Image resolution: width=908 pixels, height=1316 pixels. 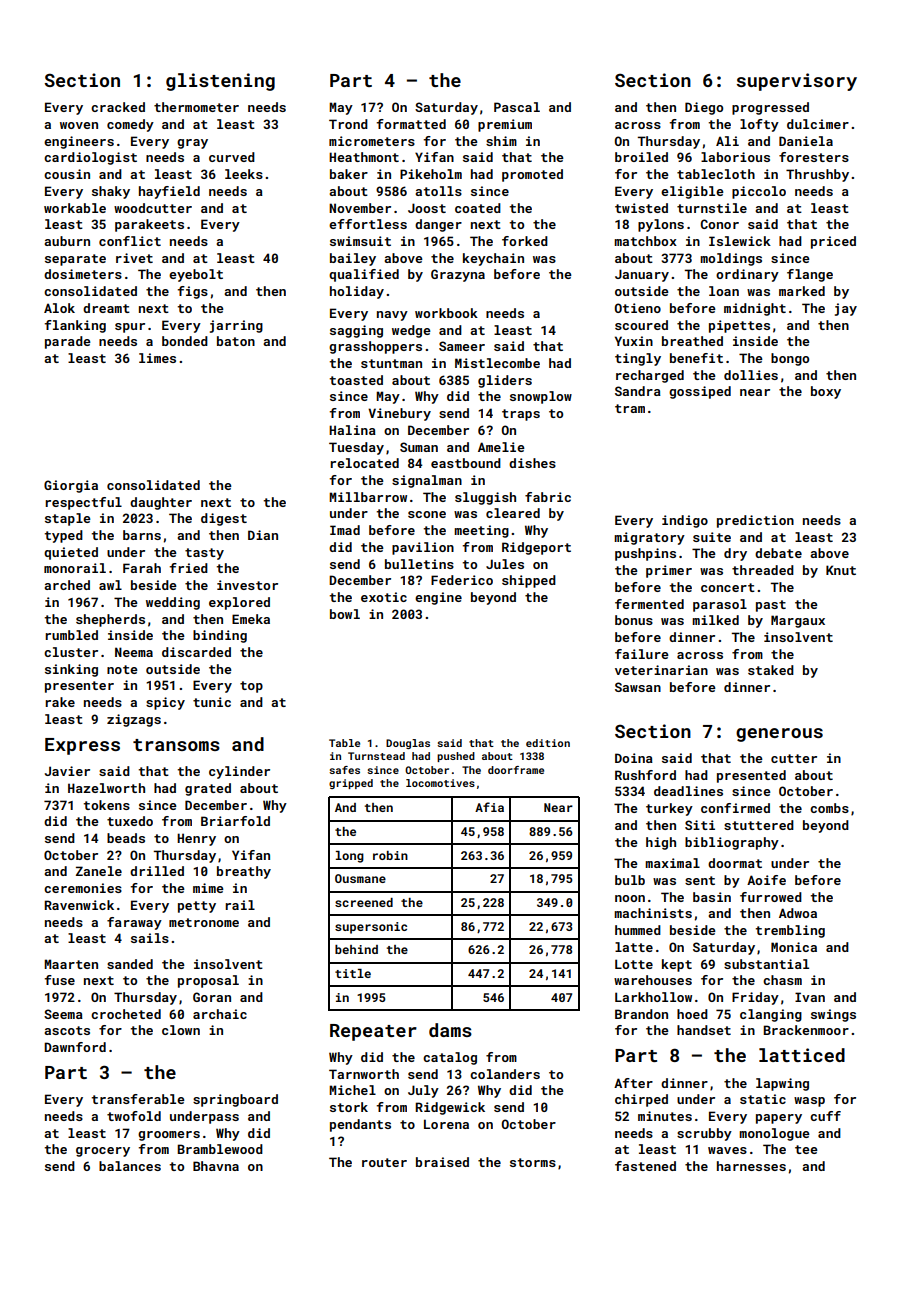 What do you see at coordinates (724, 291) in the page?
I see `loan` at bounding box center [724, 291].
